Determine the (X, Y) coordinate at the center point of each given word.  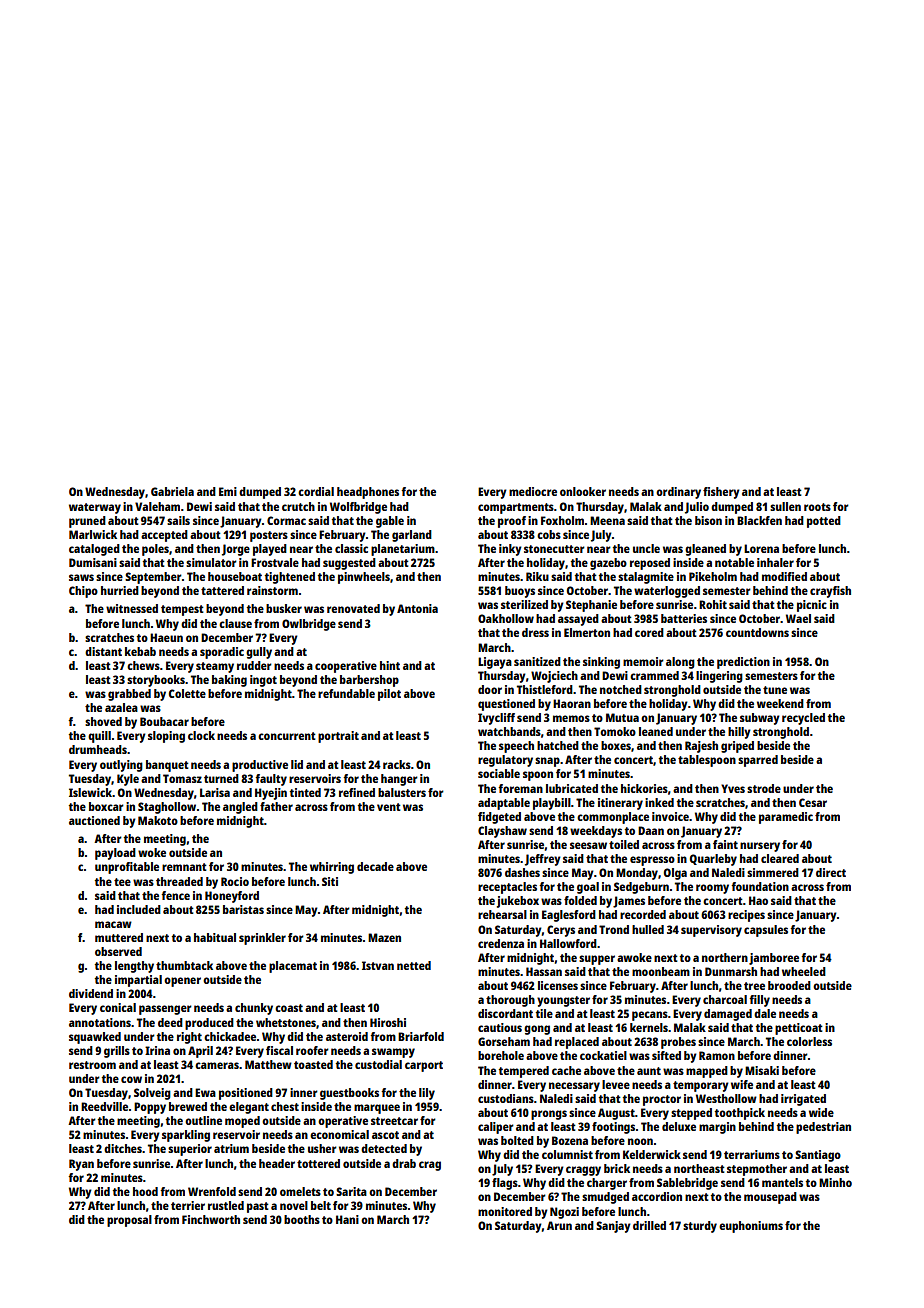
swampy (393, 1053)
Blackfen (759, 520)
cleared (780, 858)
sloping (166, 737)
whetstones (286, 1022)
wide (821, 1112)
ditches (123, 1148)
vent (389, 807)
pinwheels (364, 578)
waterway (95, 508)
